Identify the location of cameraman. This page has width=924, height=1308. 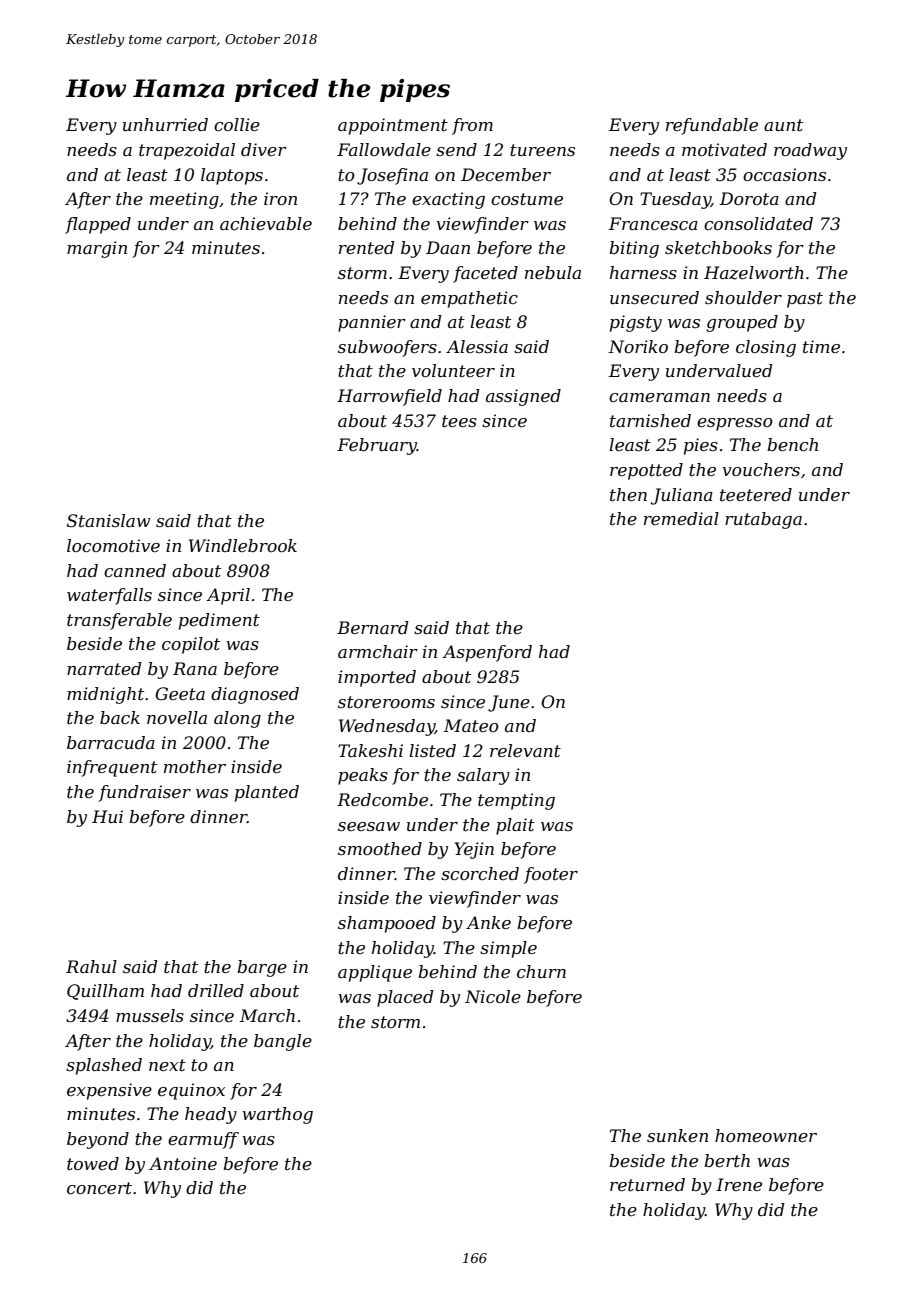
(659, 397).
